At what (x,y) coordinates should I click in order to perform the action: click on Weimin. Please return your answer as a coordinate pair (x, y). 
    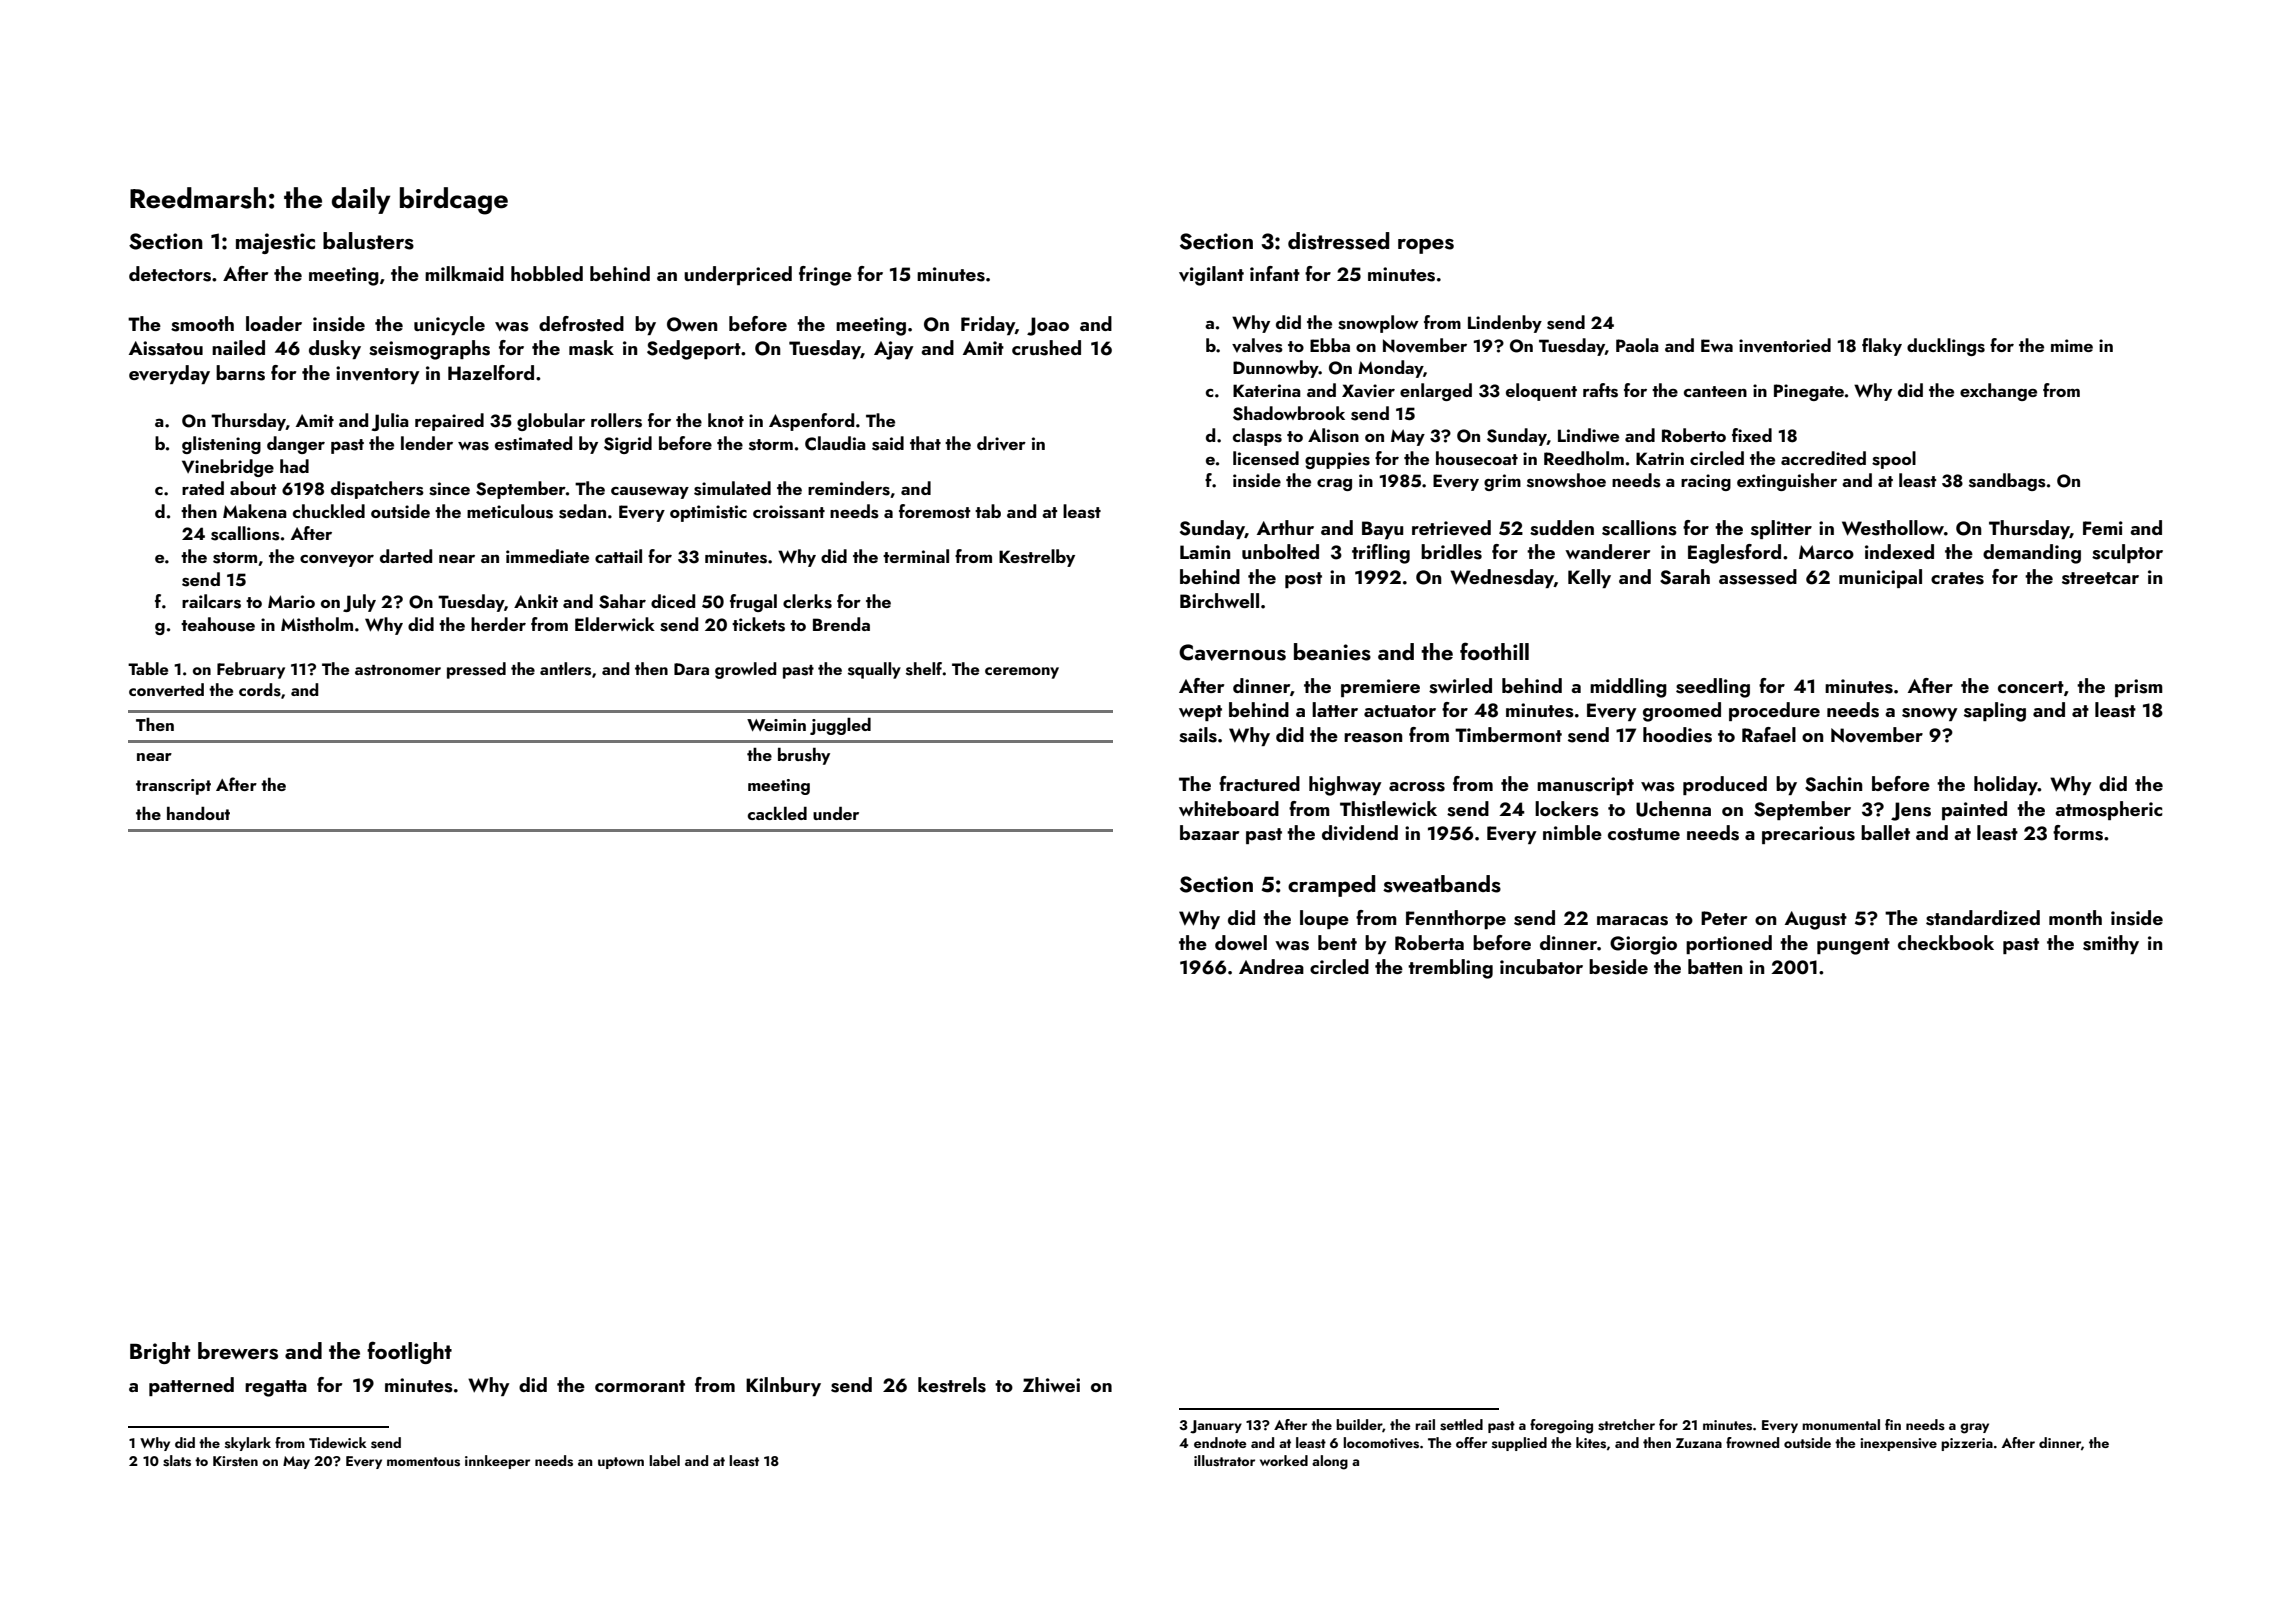
    Looking at the image, I should click on (776, 725).
